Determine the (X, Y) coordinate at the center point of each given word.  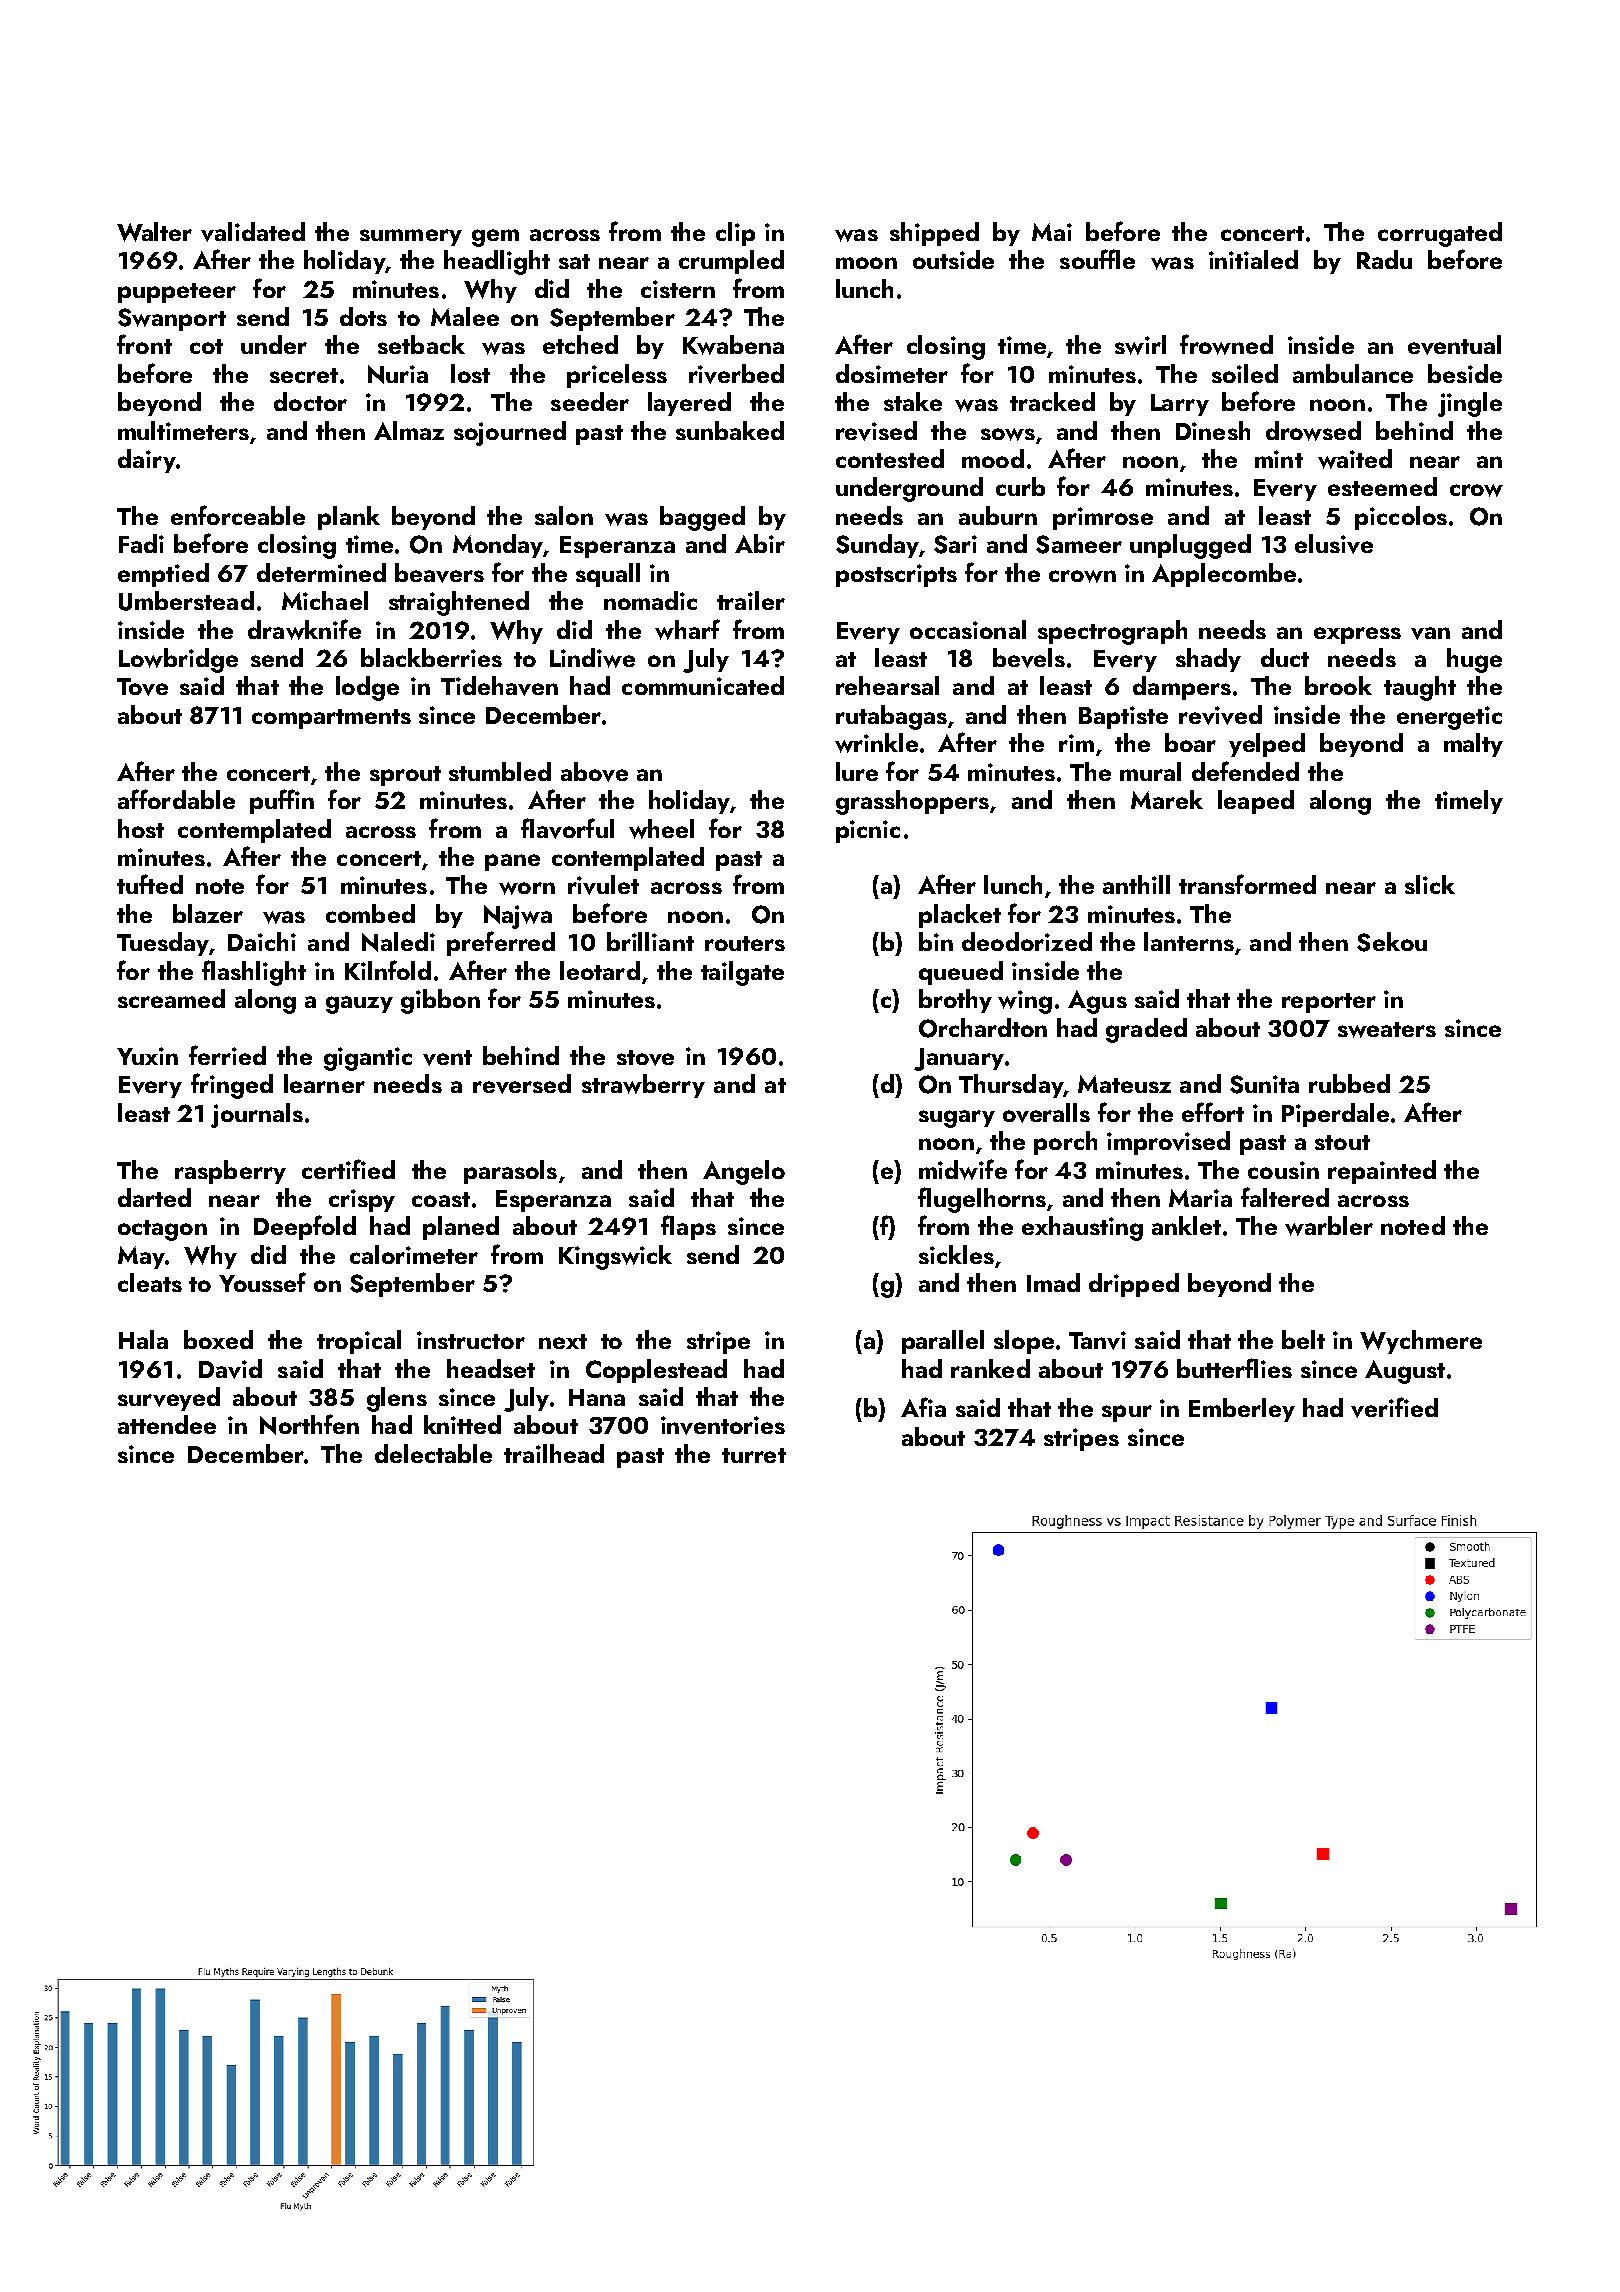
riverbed (736, 374)
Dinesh (1213, 430)
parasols (510, 1172)
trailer (751, 600)
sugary (957, 1119)
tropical (359, 1342)
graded (1146, 1030)
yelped (1267, 745)
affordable (176, 799)
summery (411, 237)
